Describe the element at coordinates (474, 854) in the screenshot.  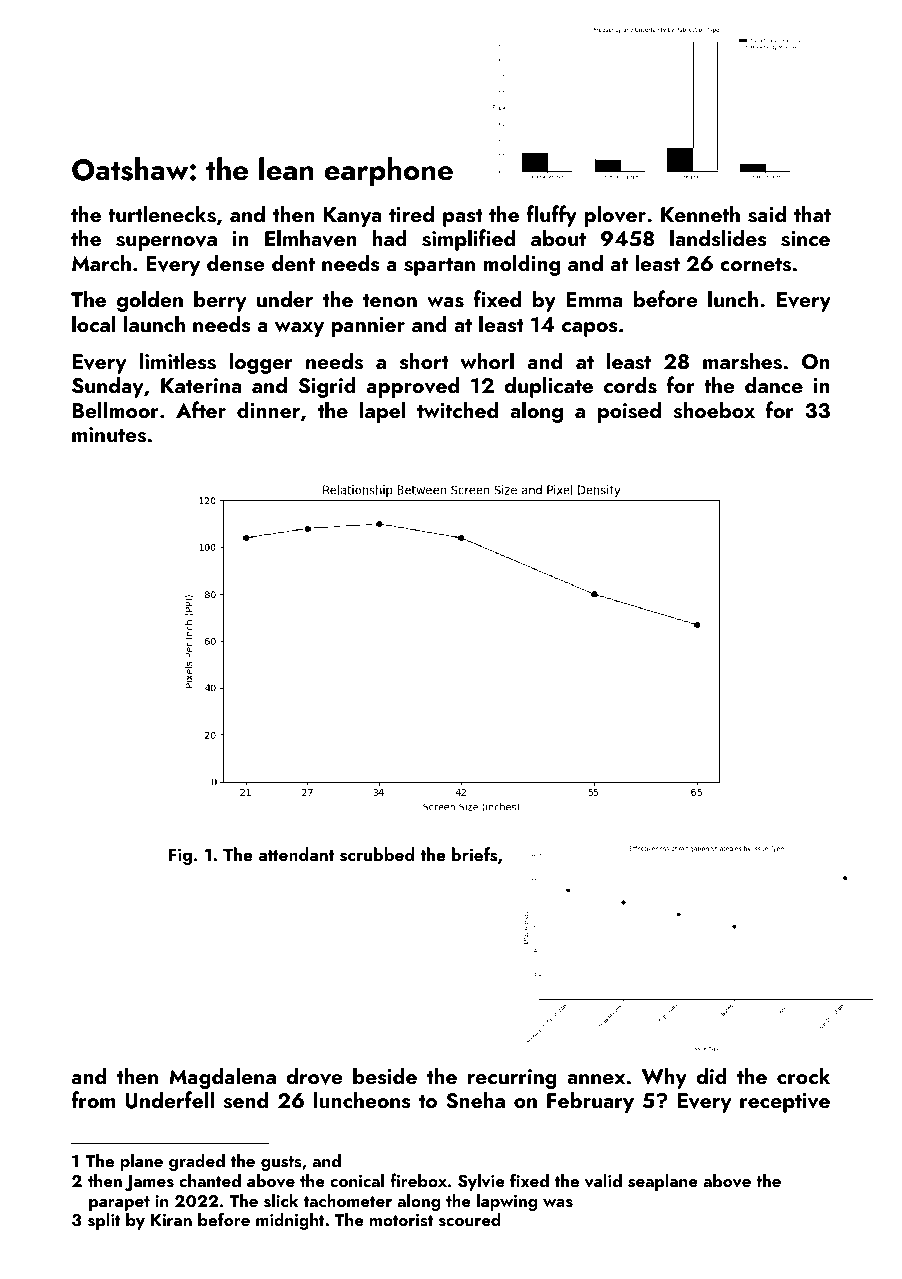
I see `briefs` at that location.
